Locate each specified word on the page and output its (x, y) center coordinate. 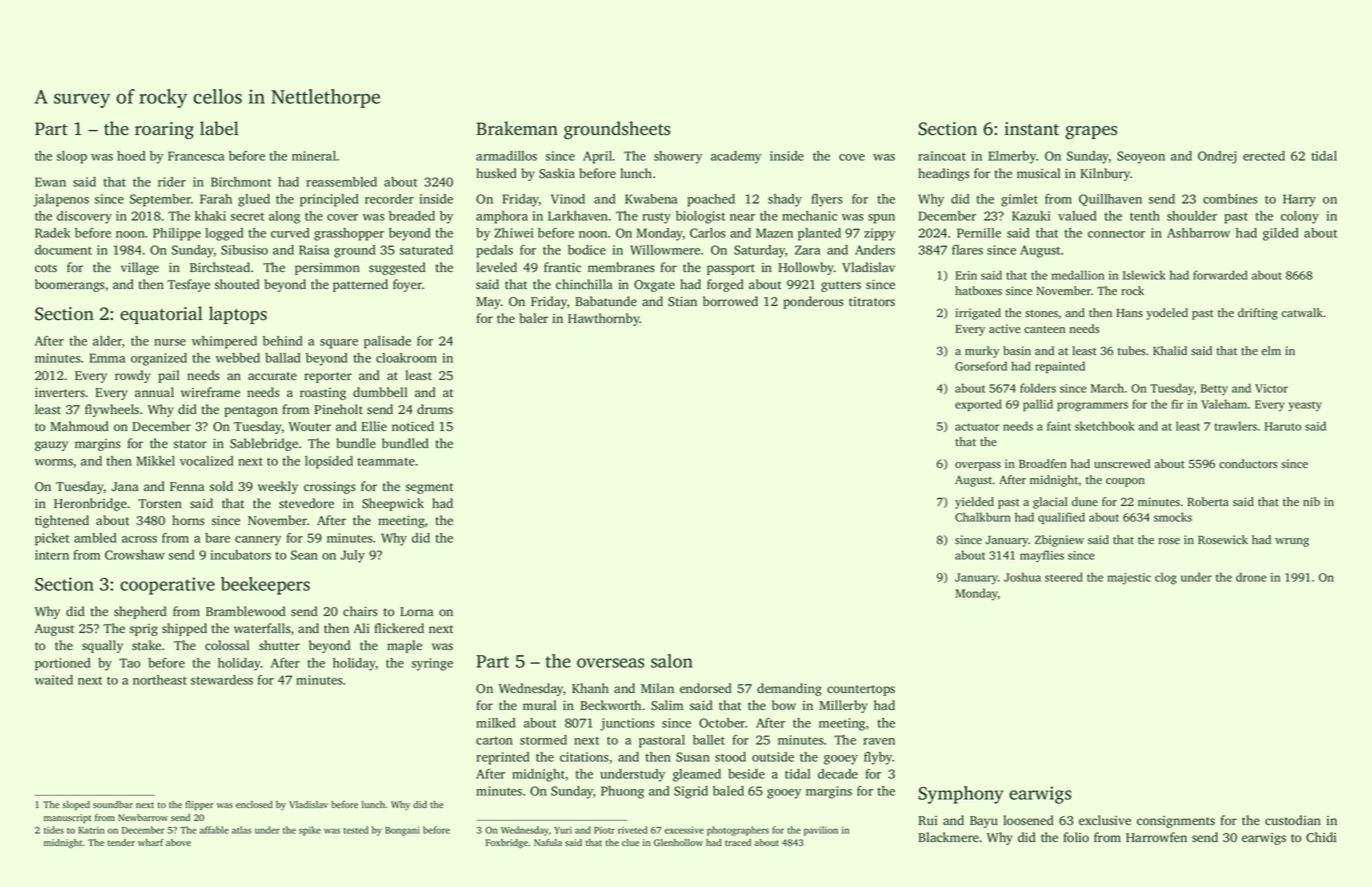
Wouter (310, 426)
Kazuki (1031, 216)
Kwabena (651, 199)
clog (1166, 578)
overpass (978, 466)
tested (356, 830)
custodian (1293, 820)
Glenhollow (678, 842)
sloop (72, 157)
